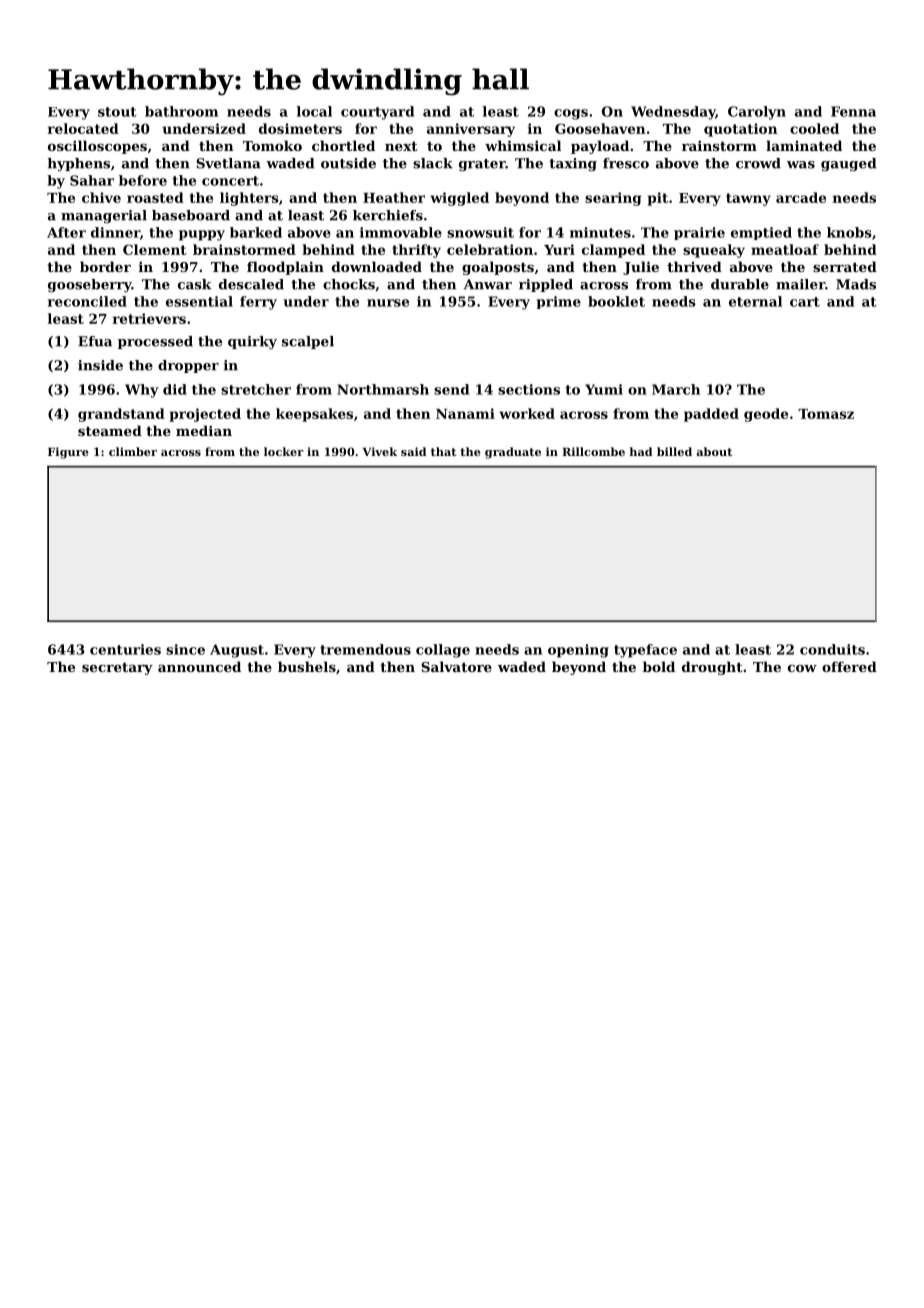  Describe the element at coordinates (349, 284) in the page. I see `chocks` at that location.
